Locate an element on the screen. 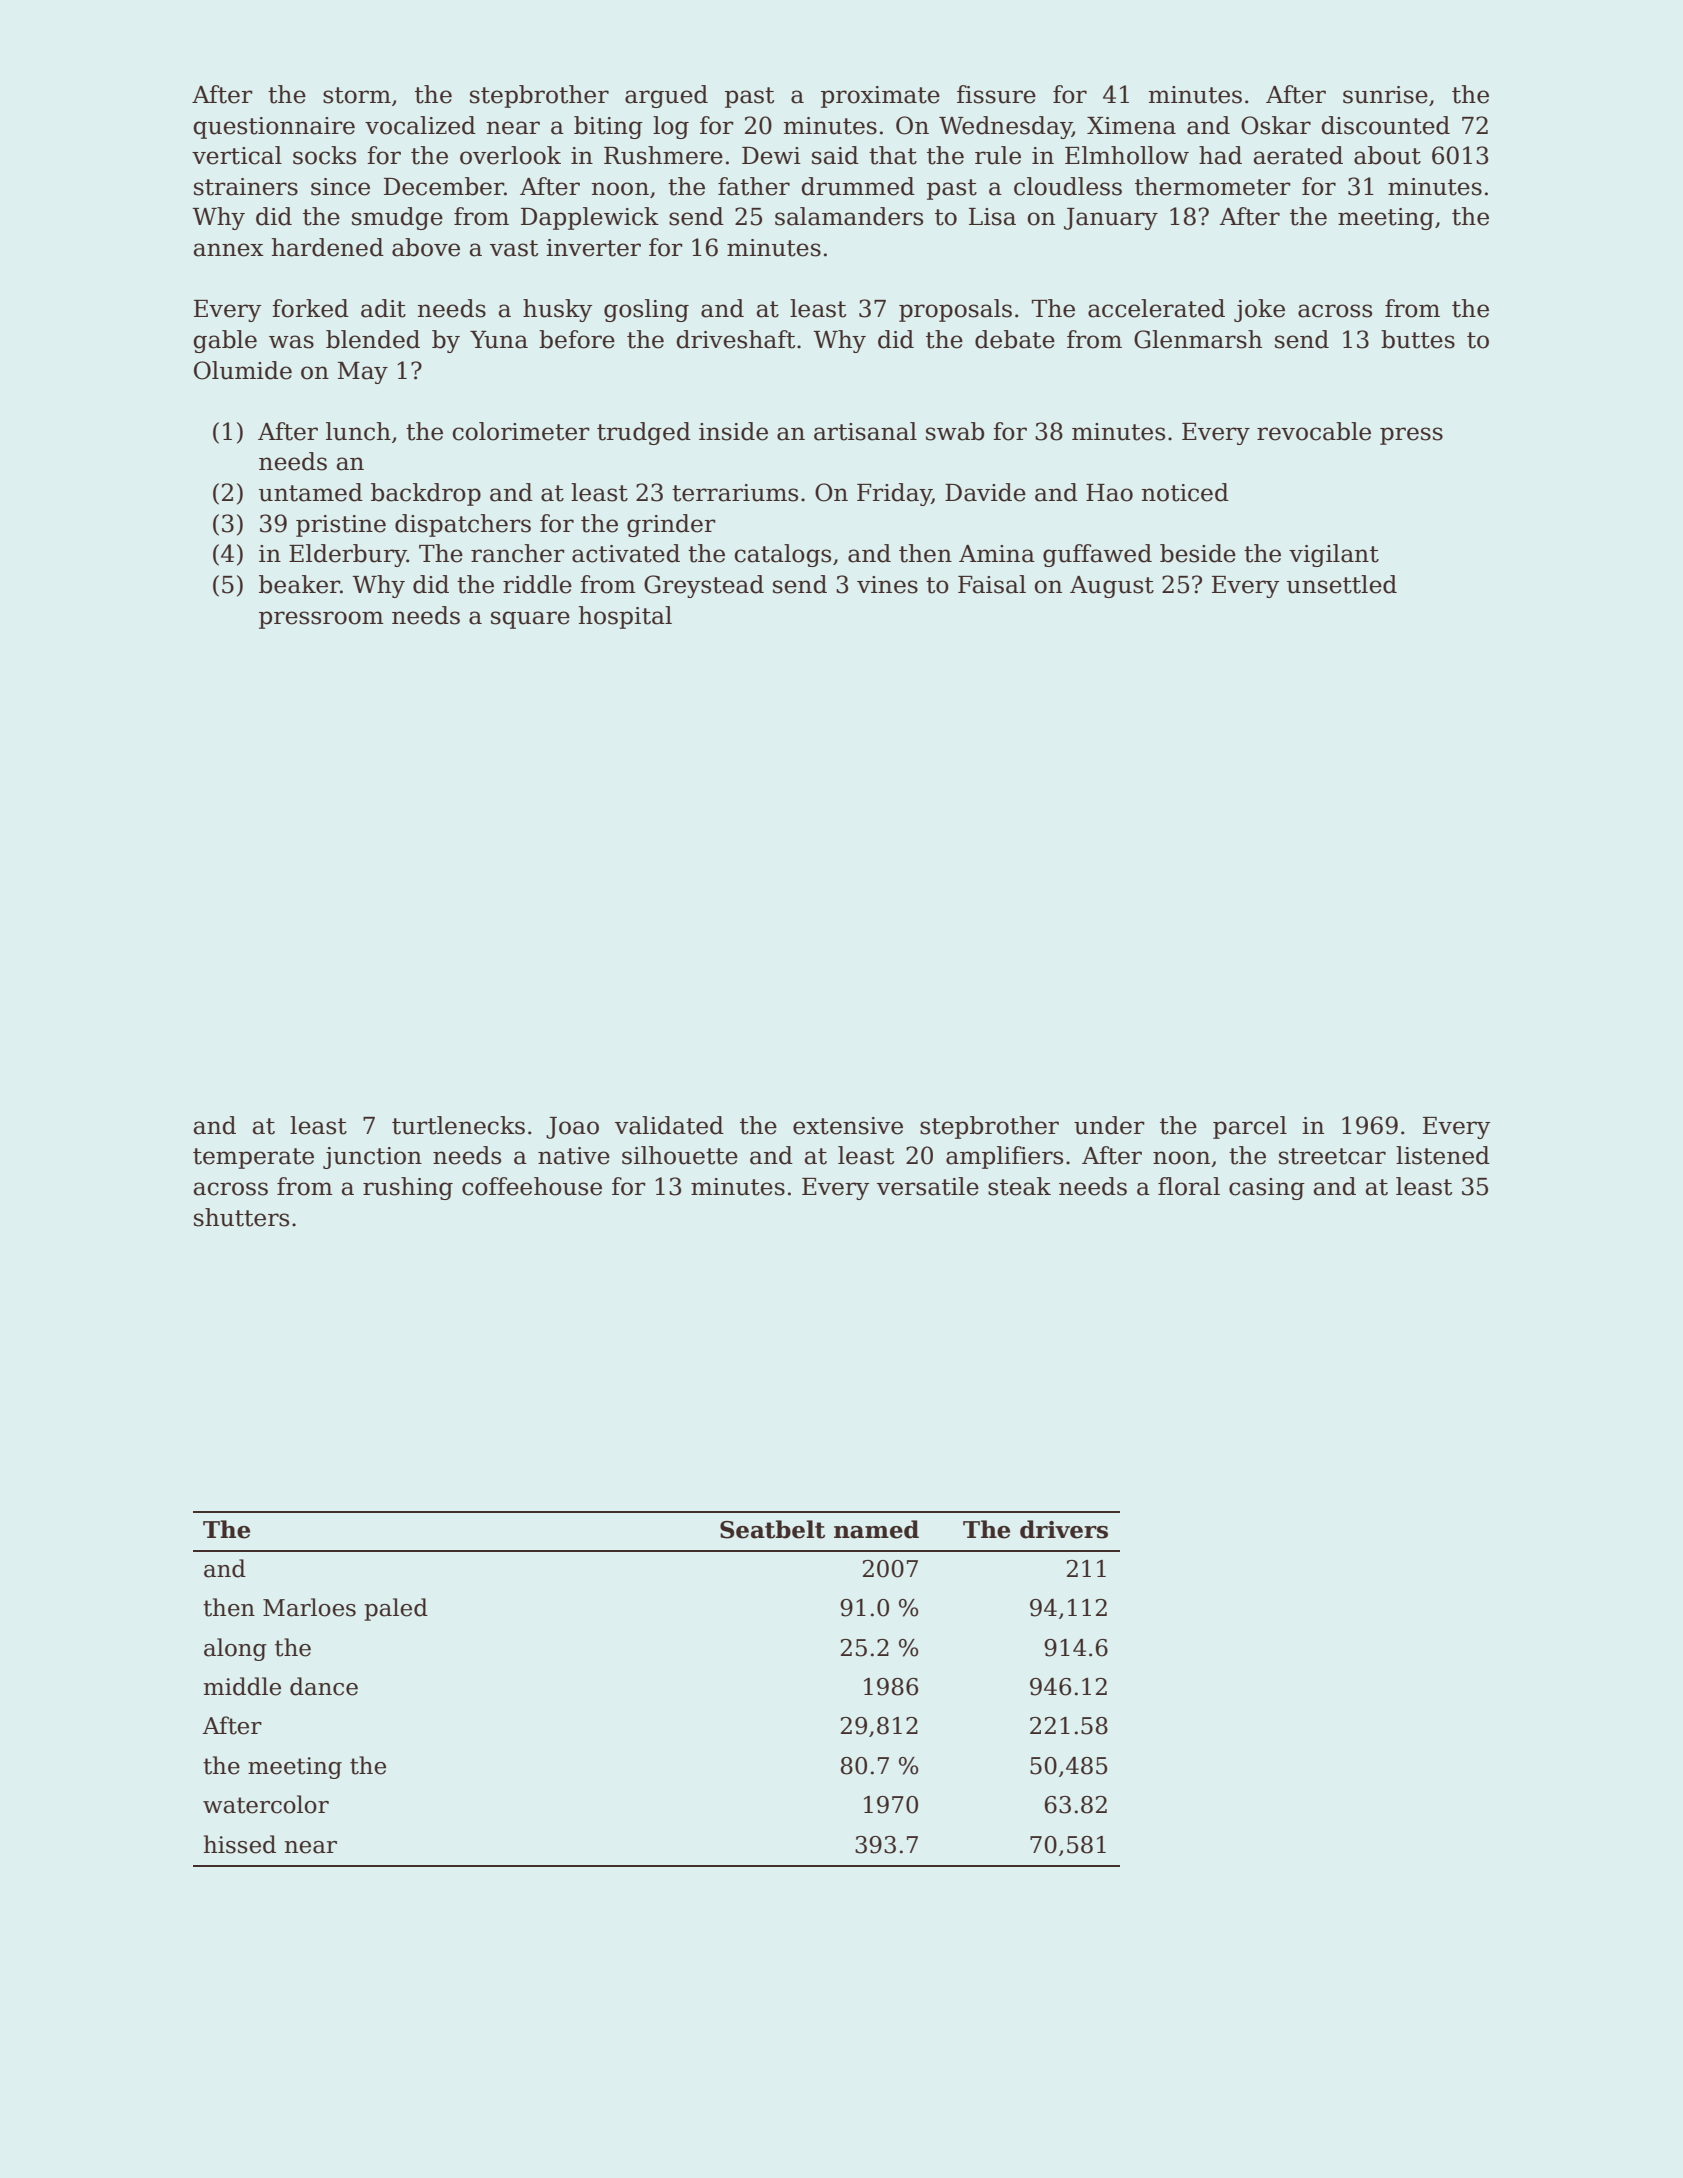  sunrise is located at coordinates (1385, 95).
